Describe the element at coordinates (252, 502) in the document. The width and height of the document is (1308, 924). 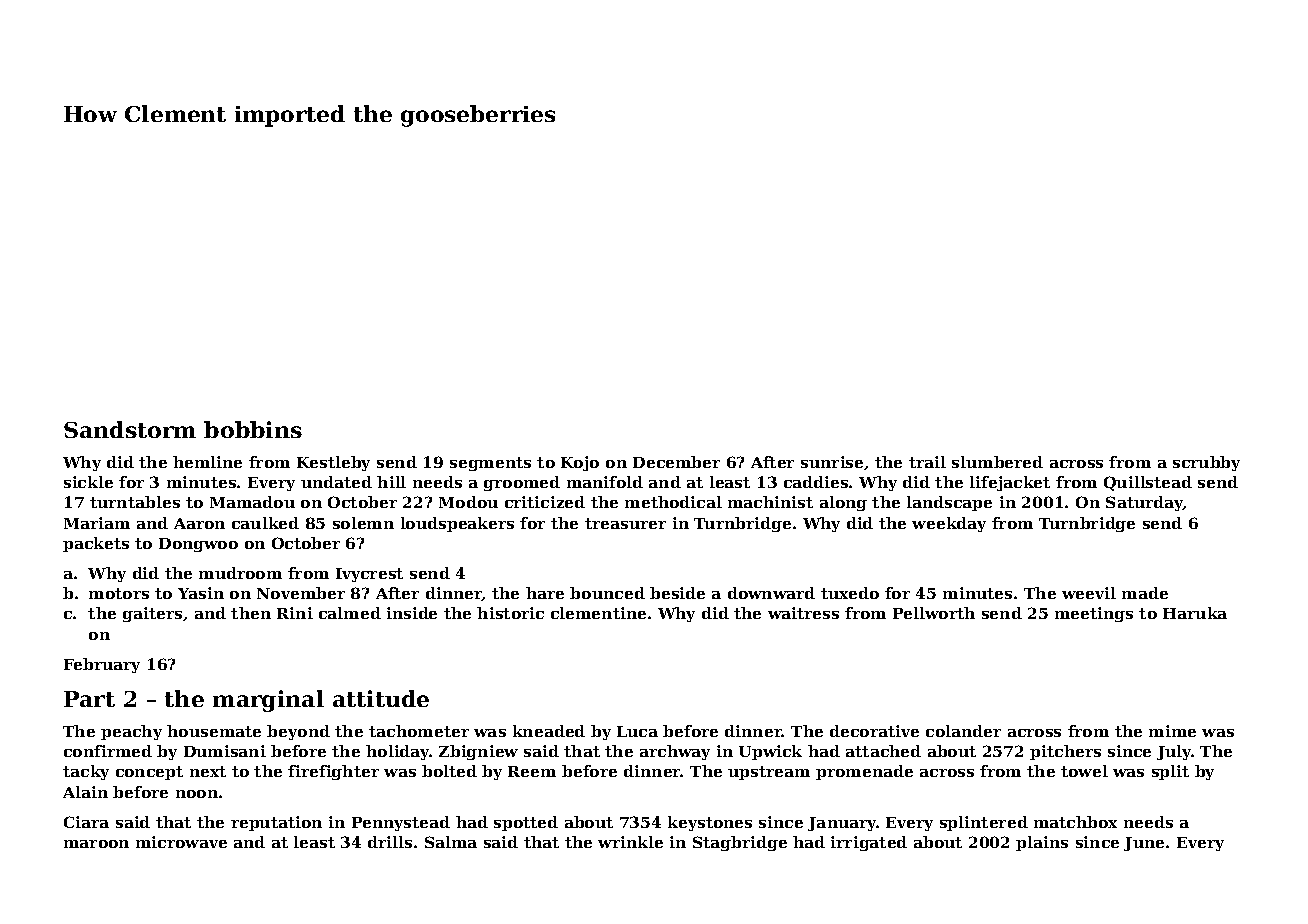
I see `Mamadou` at that location.
